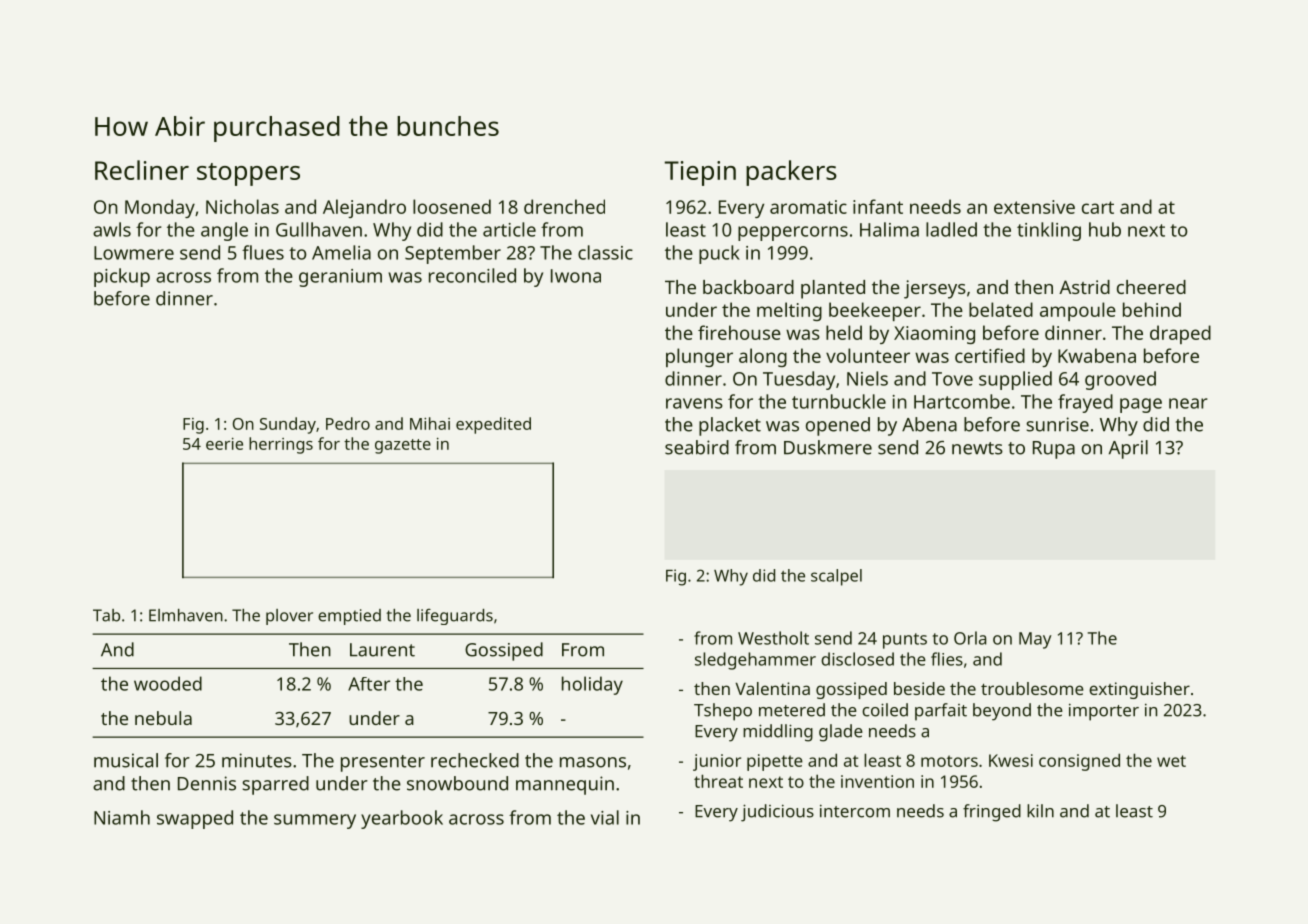  What do you see at coordinates (576, 276) in the screenshot?
I see `Iwona` at bounding box center [576, 276].
